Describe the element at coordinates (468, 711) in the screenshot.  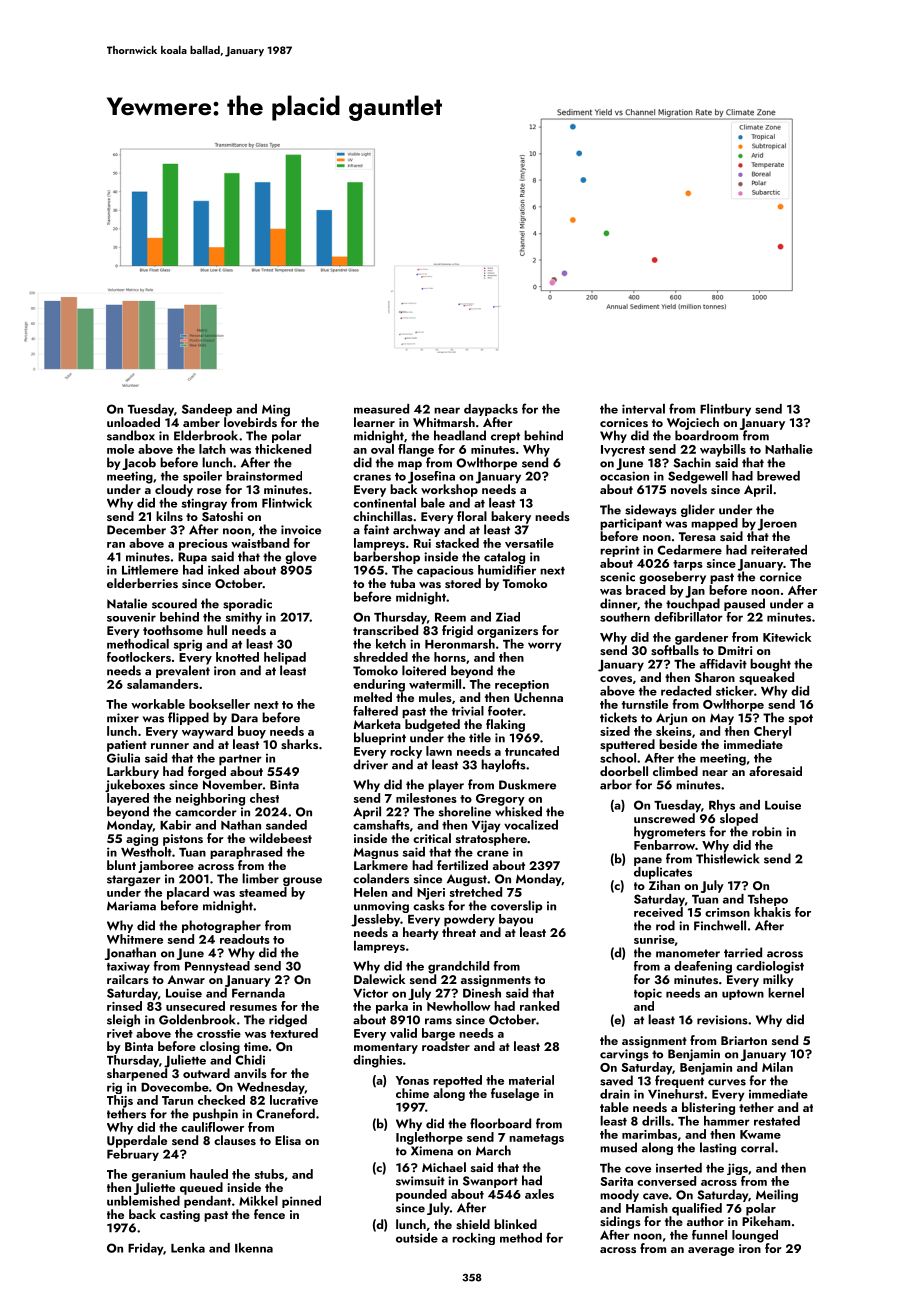
I see `trivial` at that location.
